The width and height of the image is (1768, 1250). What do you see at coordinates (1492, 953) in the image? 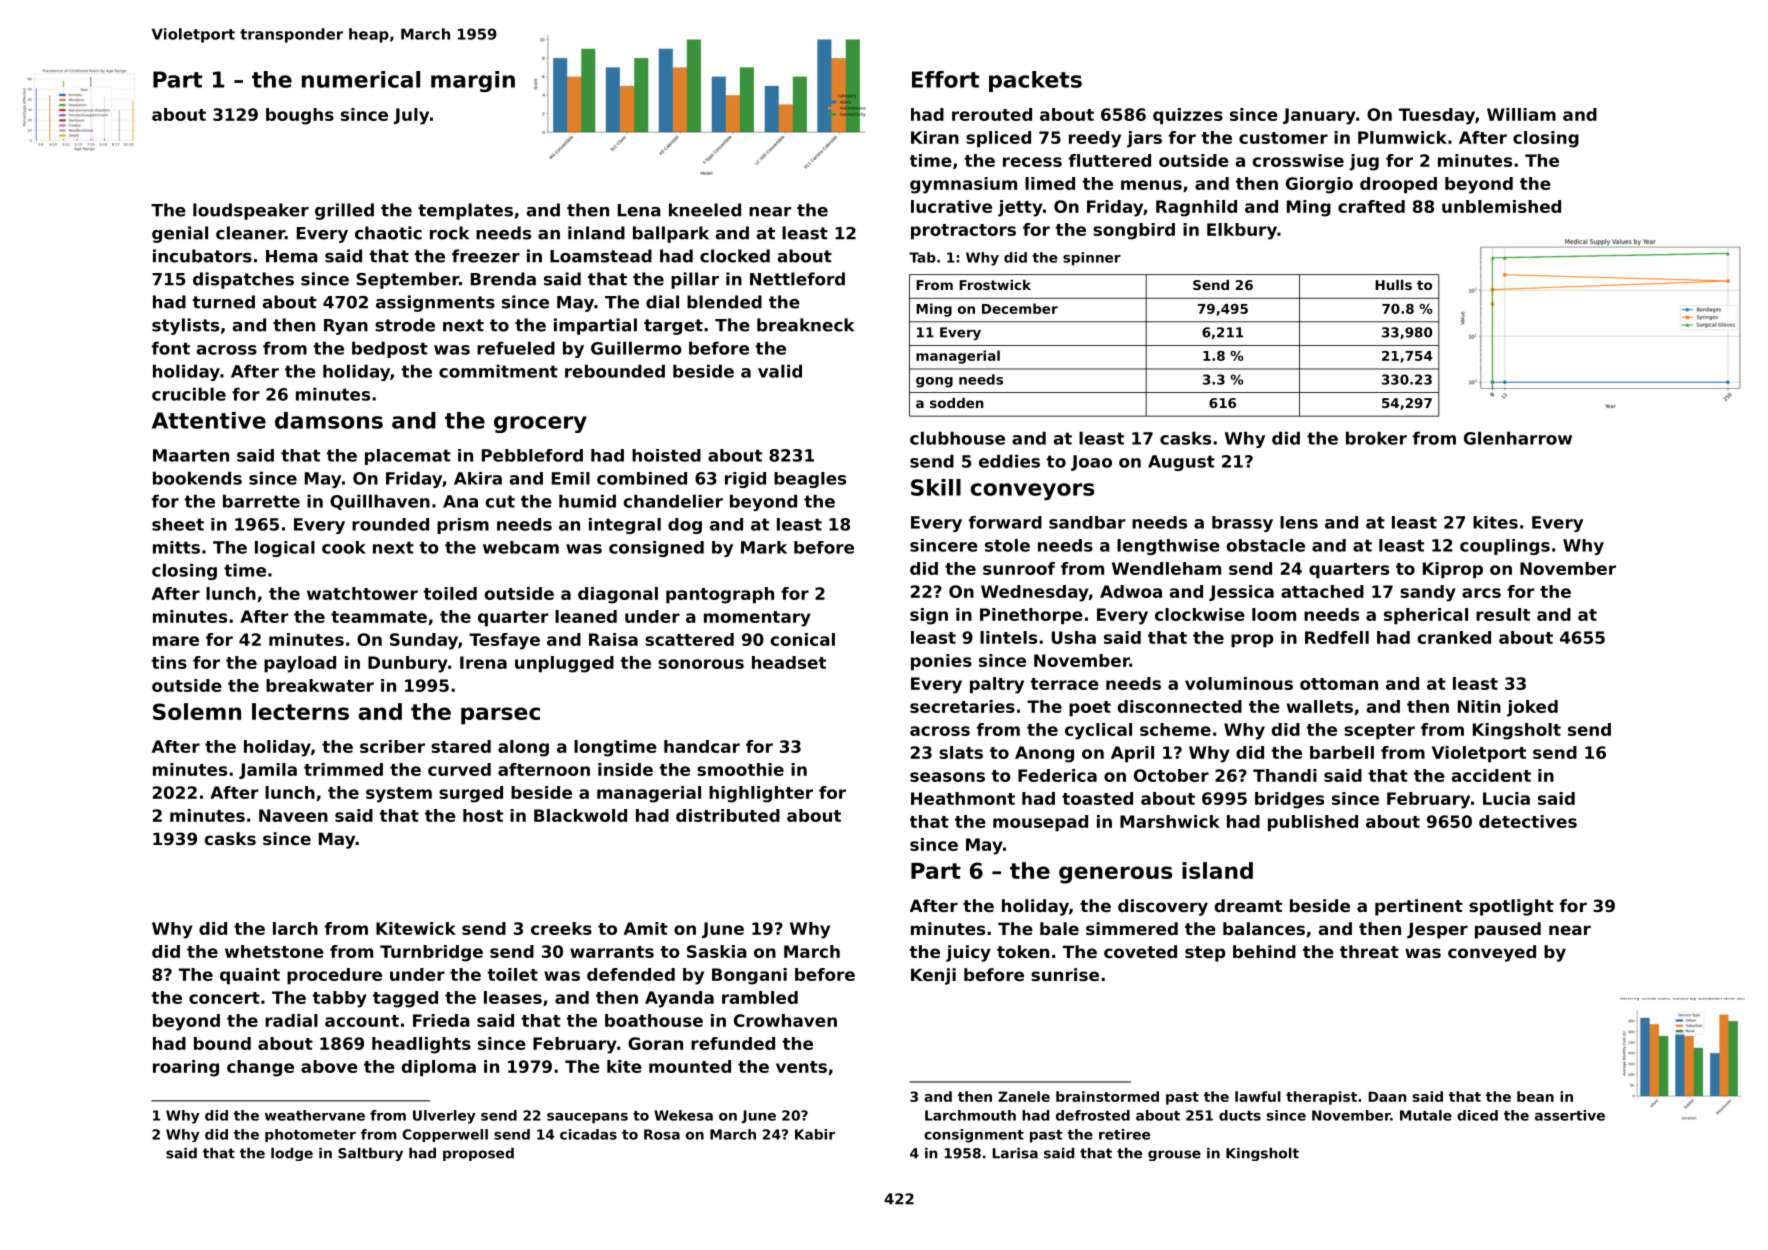
I see `conveyed` at bounding box center [1492, 953].
